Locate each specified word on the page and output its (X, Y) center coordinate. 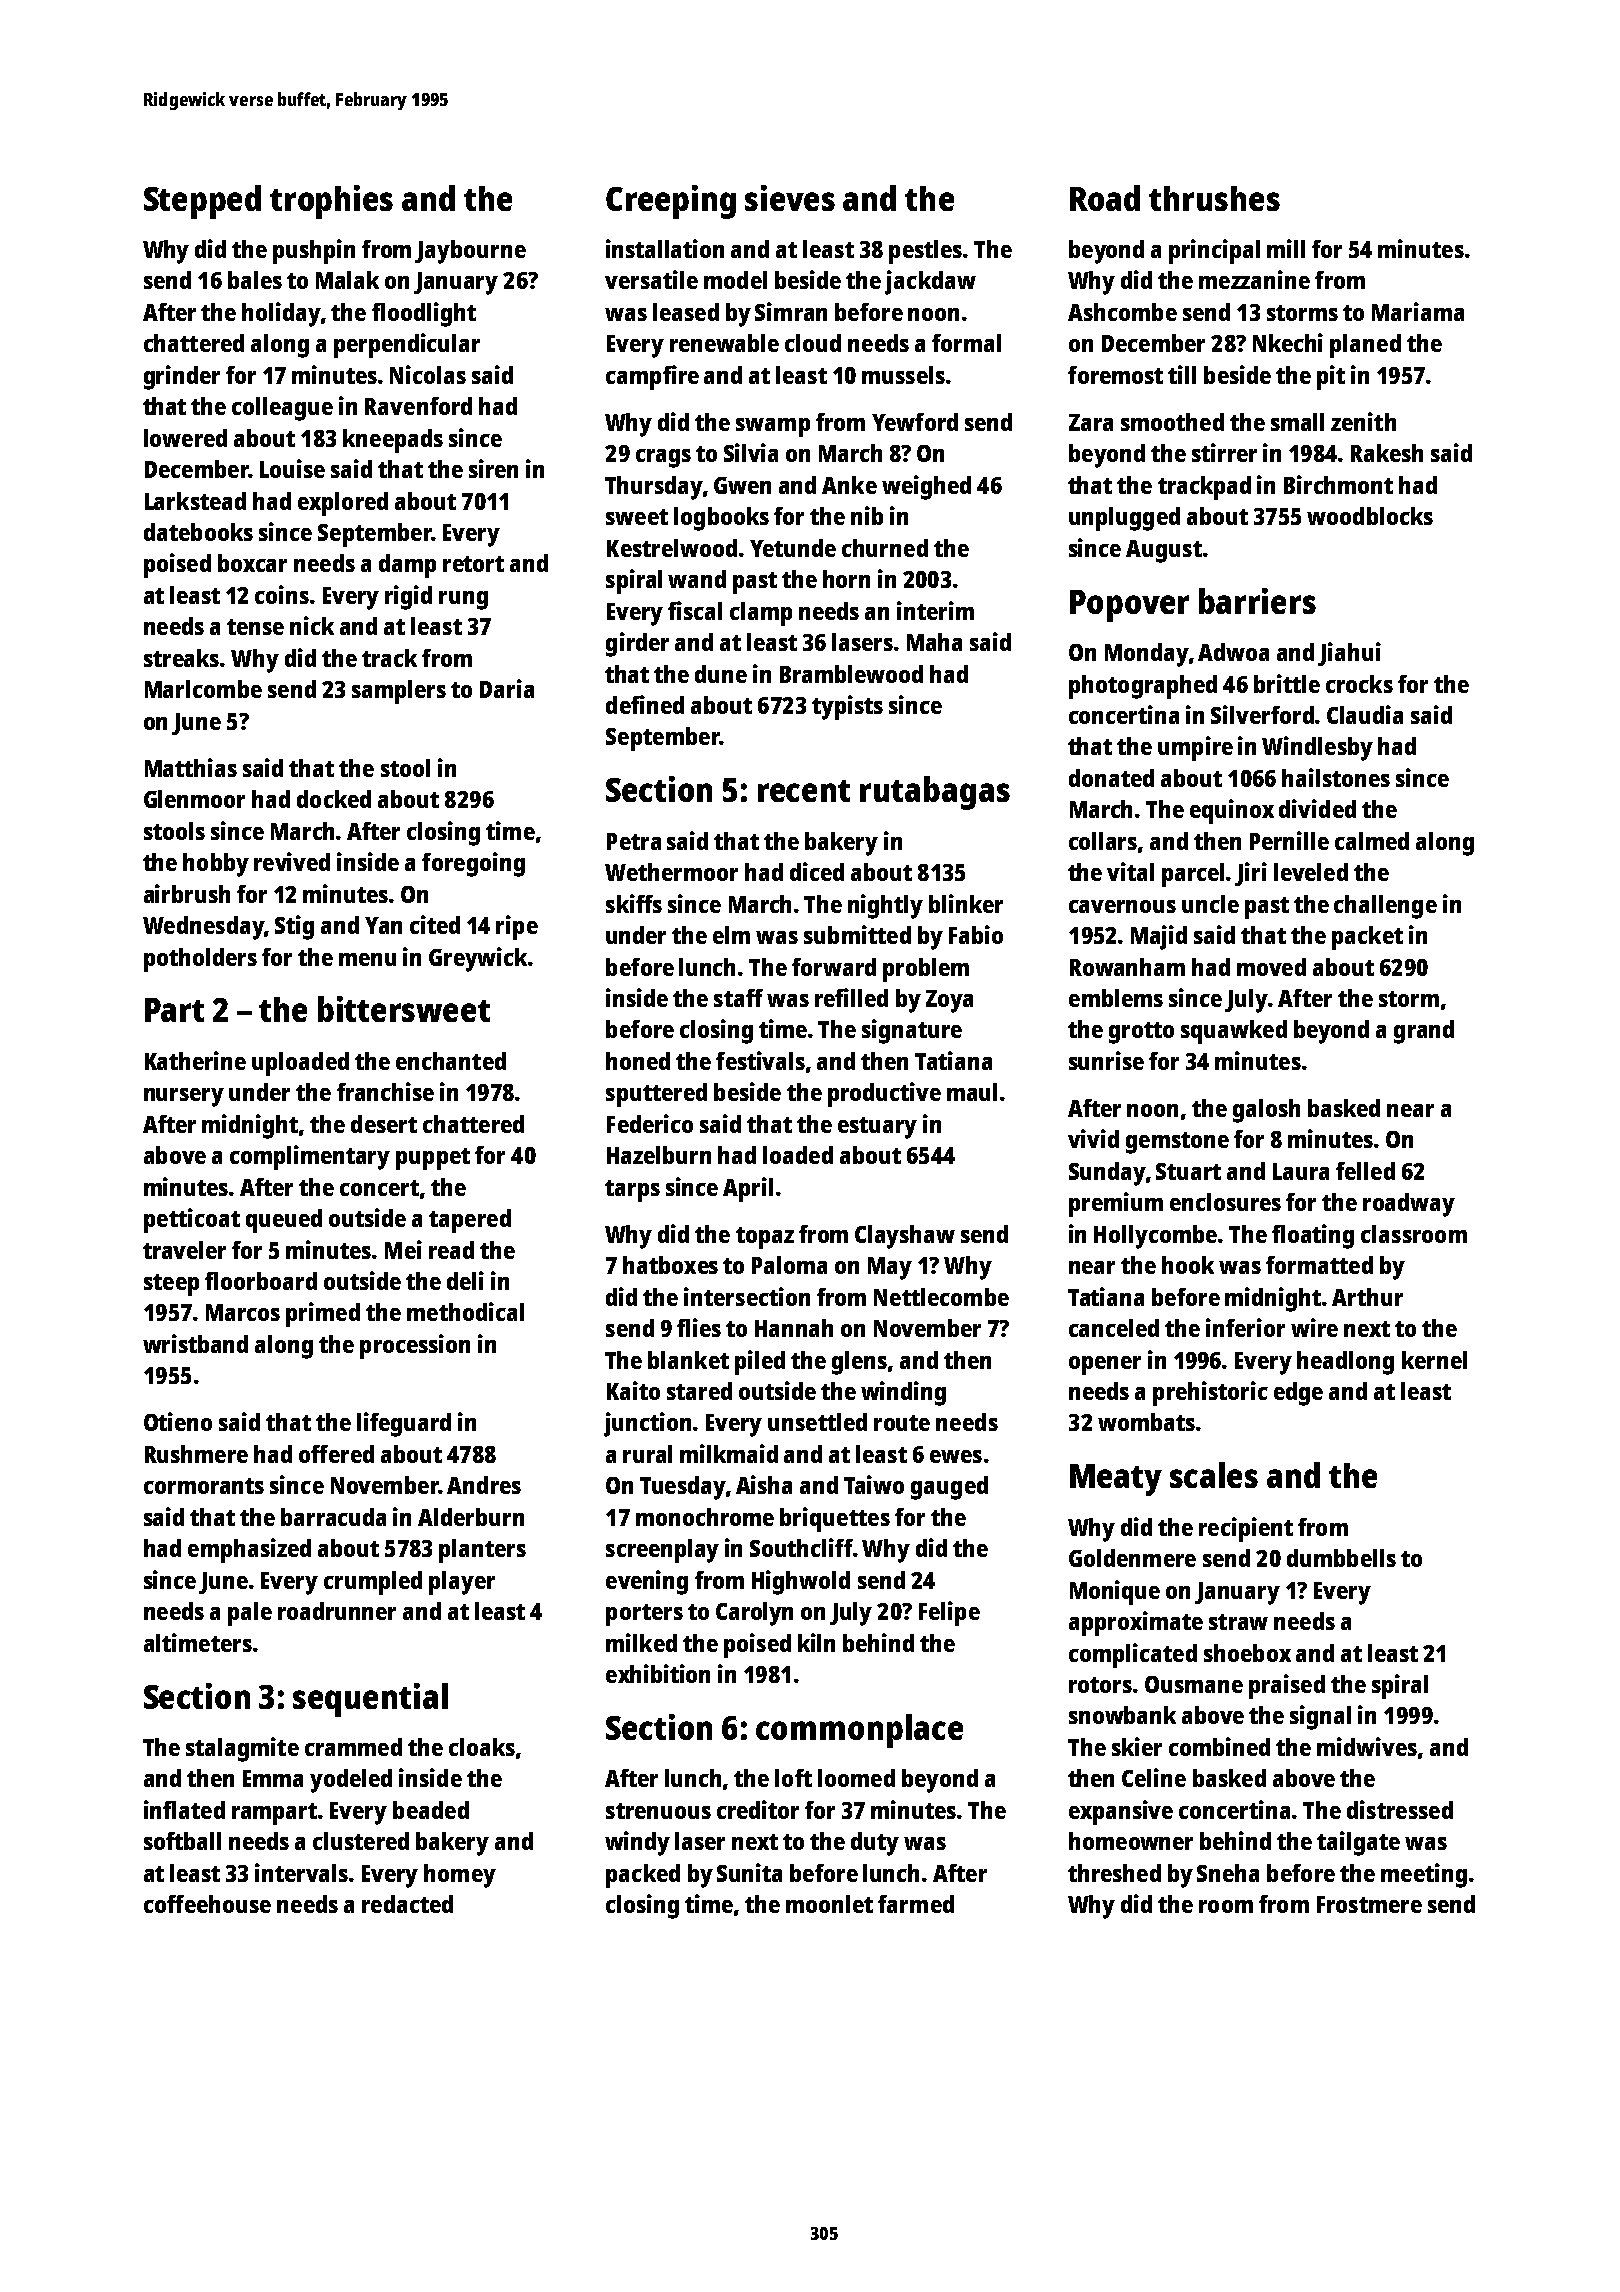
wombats (1146, 1422)
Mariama (1418, 311)
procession (415, 1346)
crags (663, 458)
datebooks (198, 532)
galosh (1266, 1111)
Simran (791, 311)
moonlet (829, 1904)
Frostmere (1369, 1904)
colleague (282, 409)
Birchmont (1338, 484)
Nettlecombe (941, 1297)
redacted (407, 1904)
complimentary (310, 1157)
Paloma (789, 1265)
